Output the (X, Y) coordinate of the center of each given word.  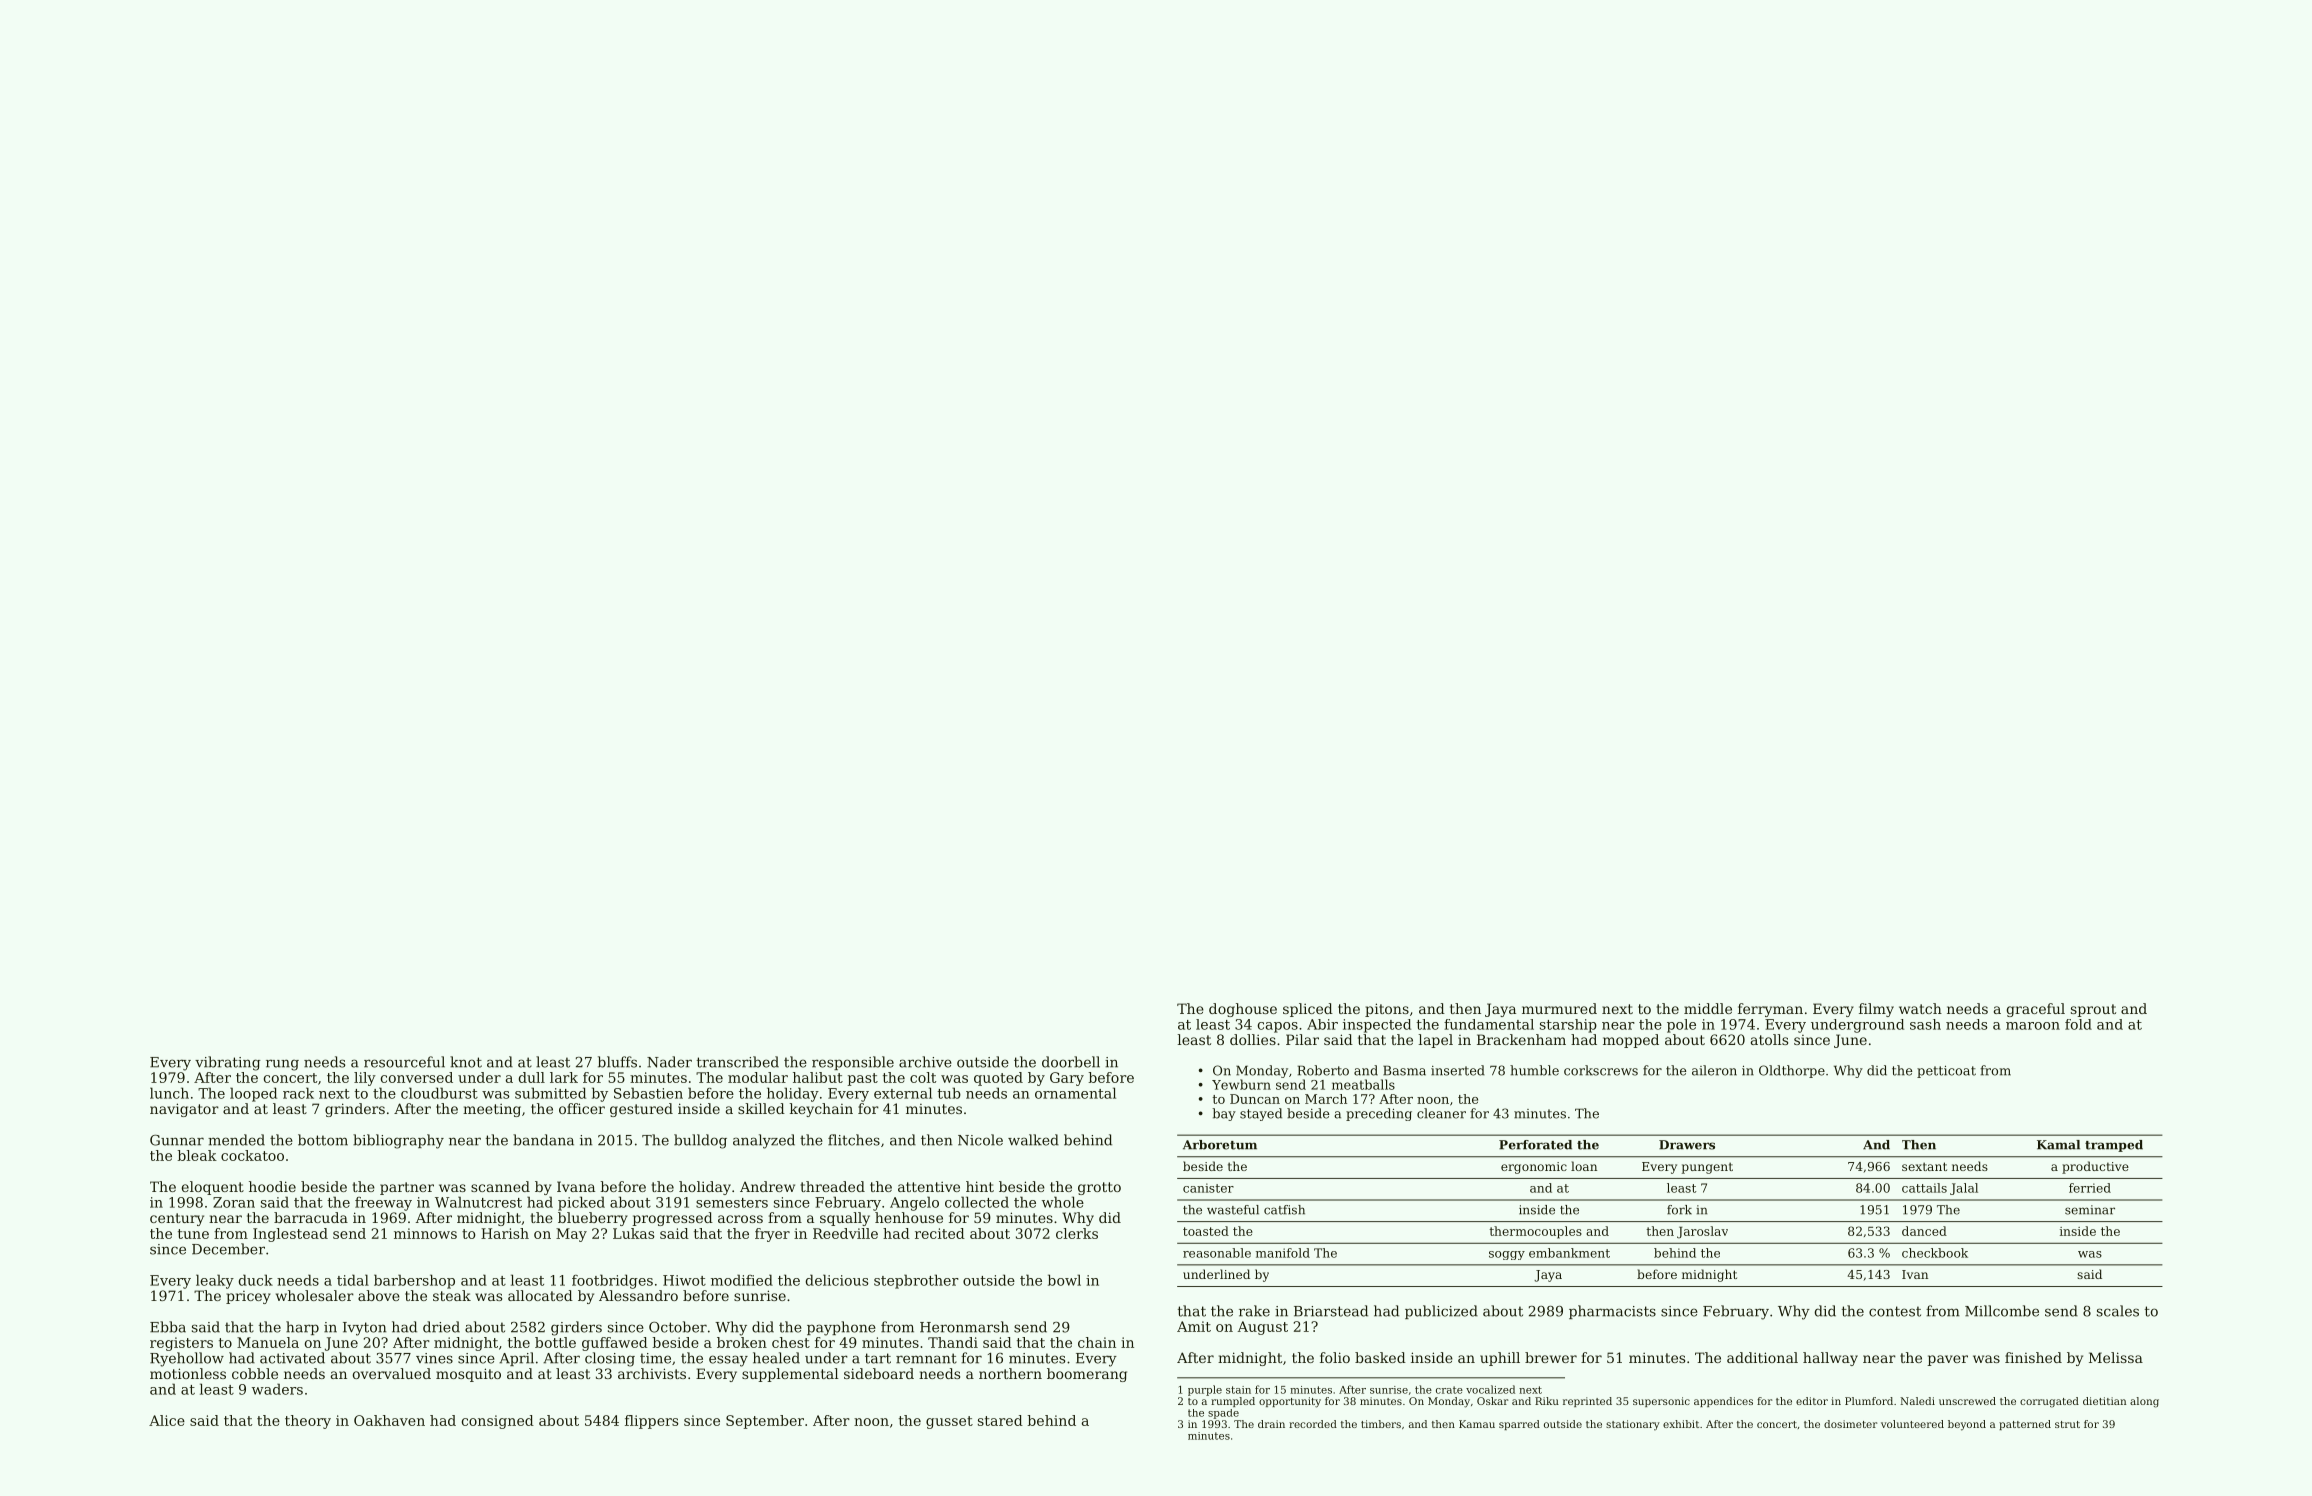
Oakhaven (389, 1420)
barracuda (311, 1217)
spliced (1308, 1010)
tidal (353, 1280)
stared (1000, 1420)
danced (1924, 1231)
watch (1920, 1008)
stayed (1261, 1114)
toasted (1206, 1231)
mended (236, 1140)
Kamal (2058, 1145)
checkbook (1935, 1253)
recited (940, 1233)
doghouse (1243, 1010)
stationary (1633, 1425)
